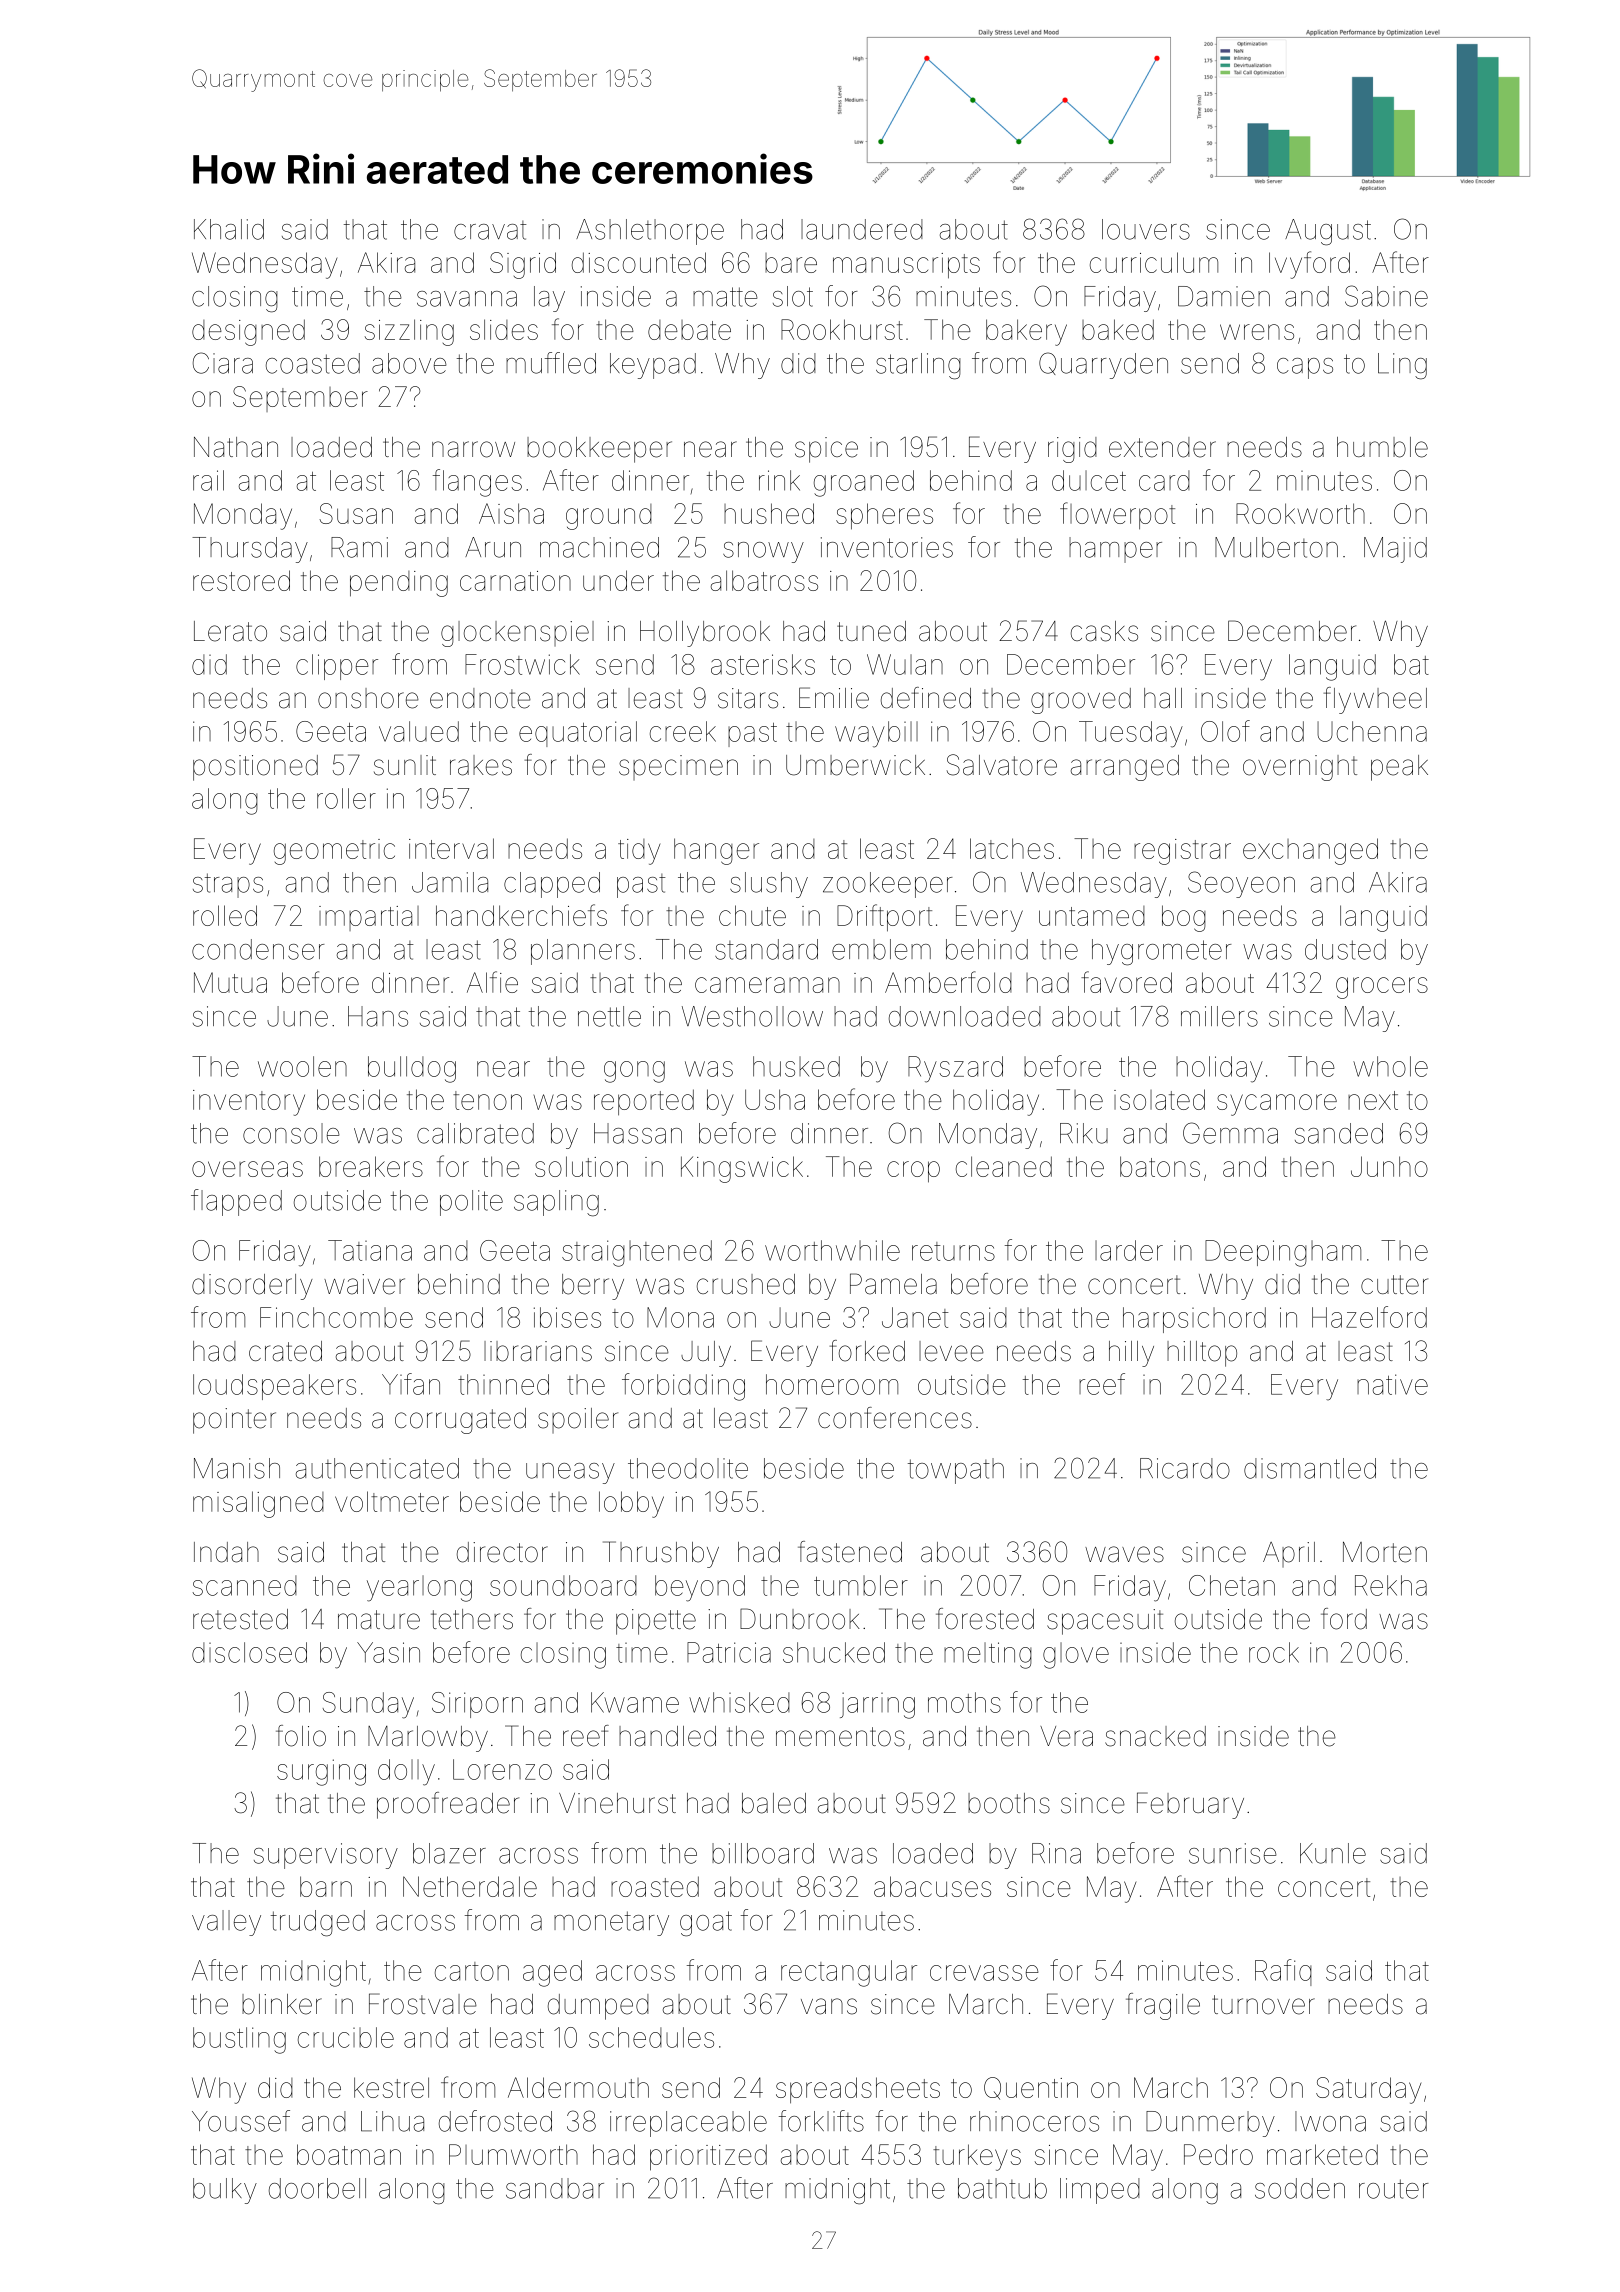 The image size is (1620, 2292). I want to click on straps, so click(228, 885).
